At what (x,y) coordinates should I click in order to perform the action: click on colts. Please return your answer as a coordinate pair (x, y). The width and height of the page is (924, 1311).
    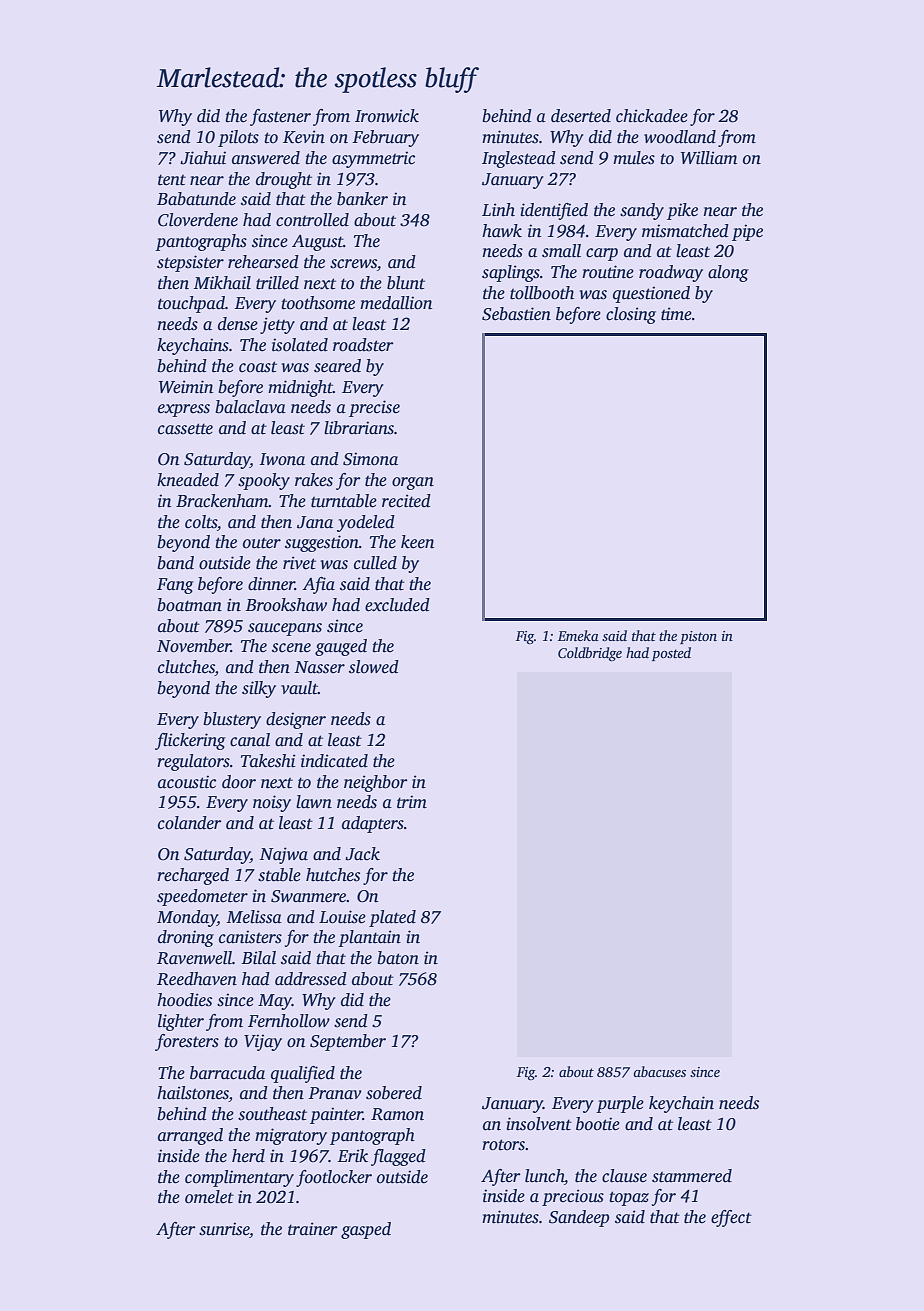
    Looking at the image, I should click on (201, 522).
